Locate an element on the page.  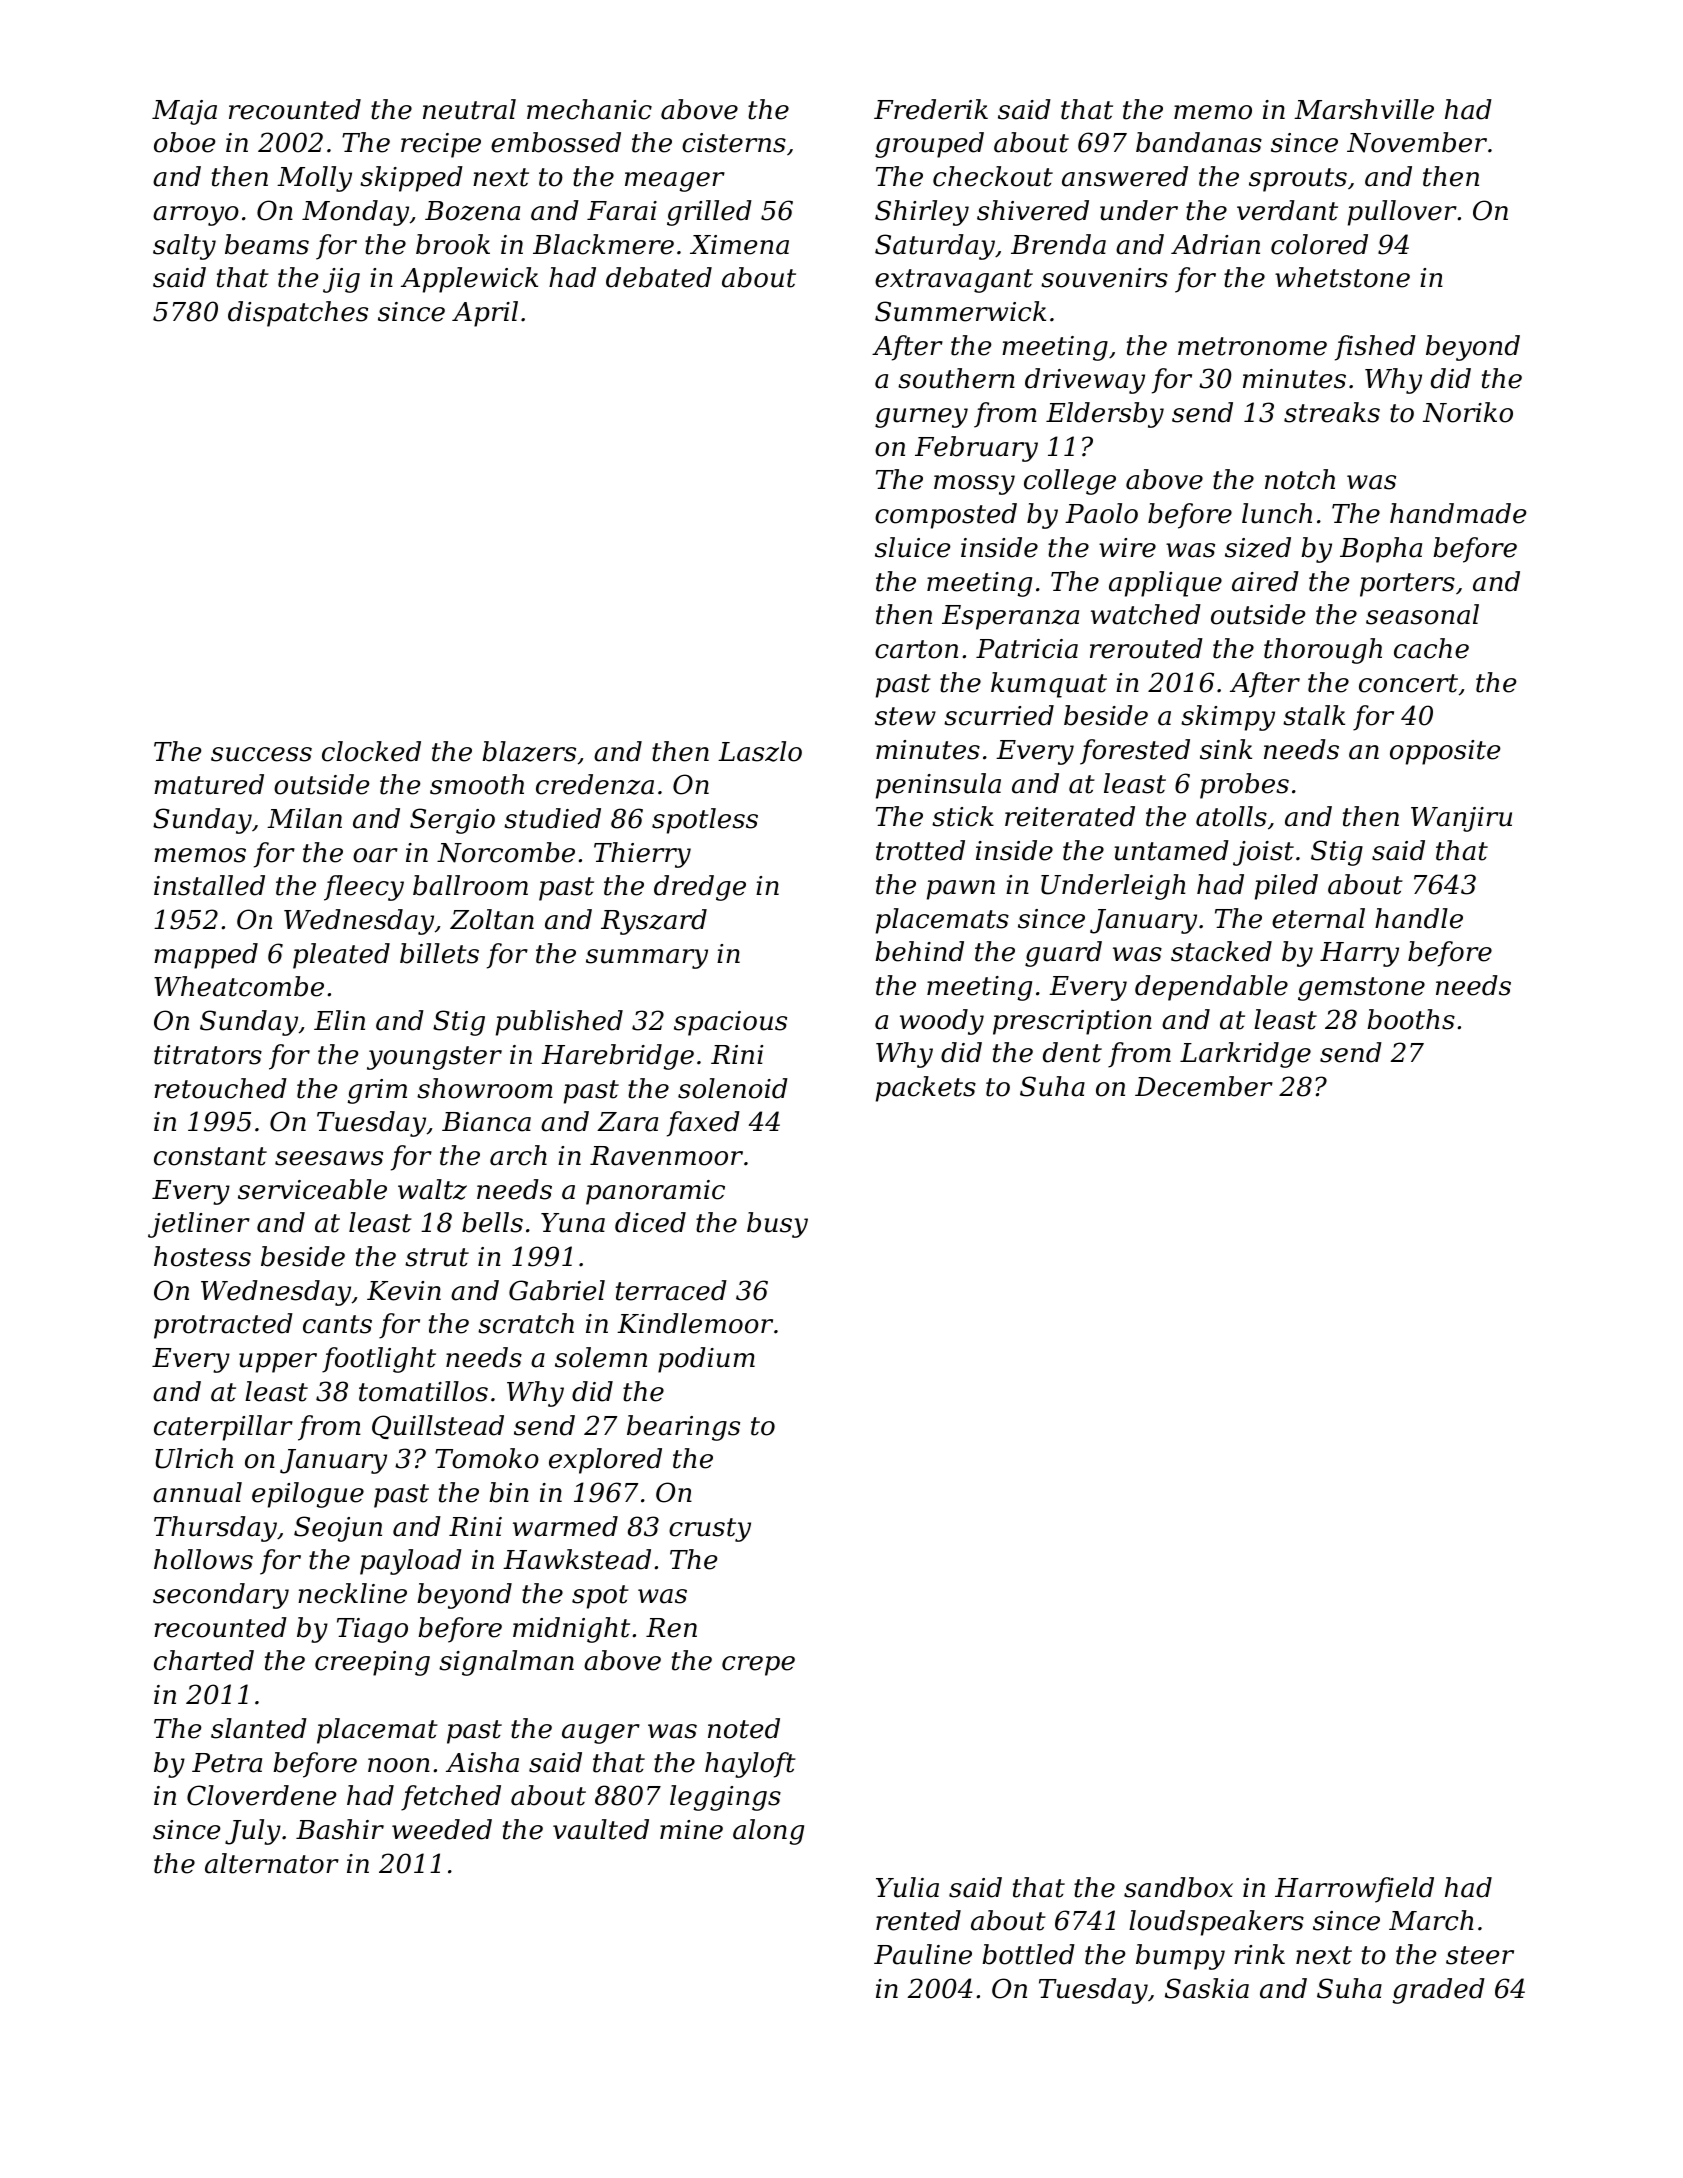
Marshville is located at coordinates (1364, 109).
